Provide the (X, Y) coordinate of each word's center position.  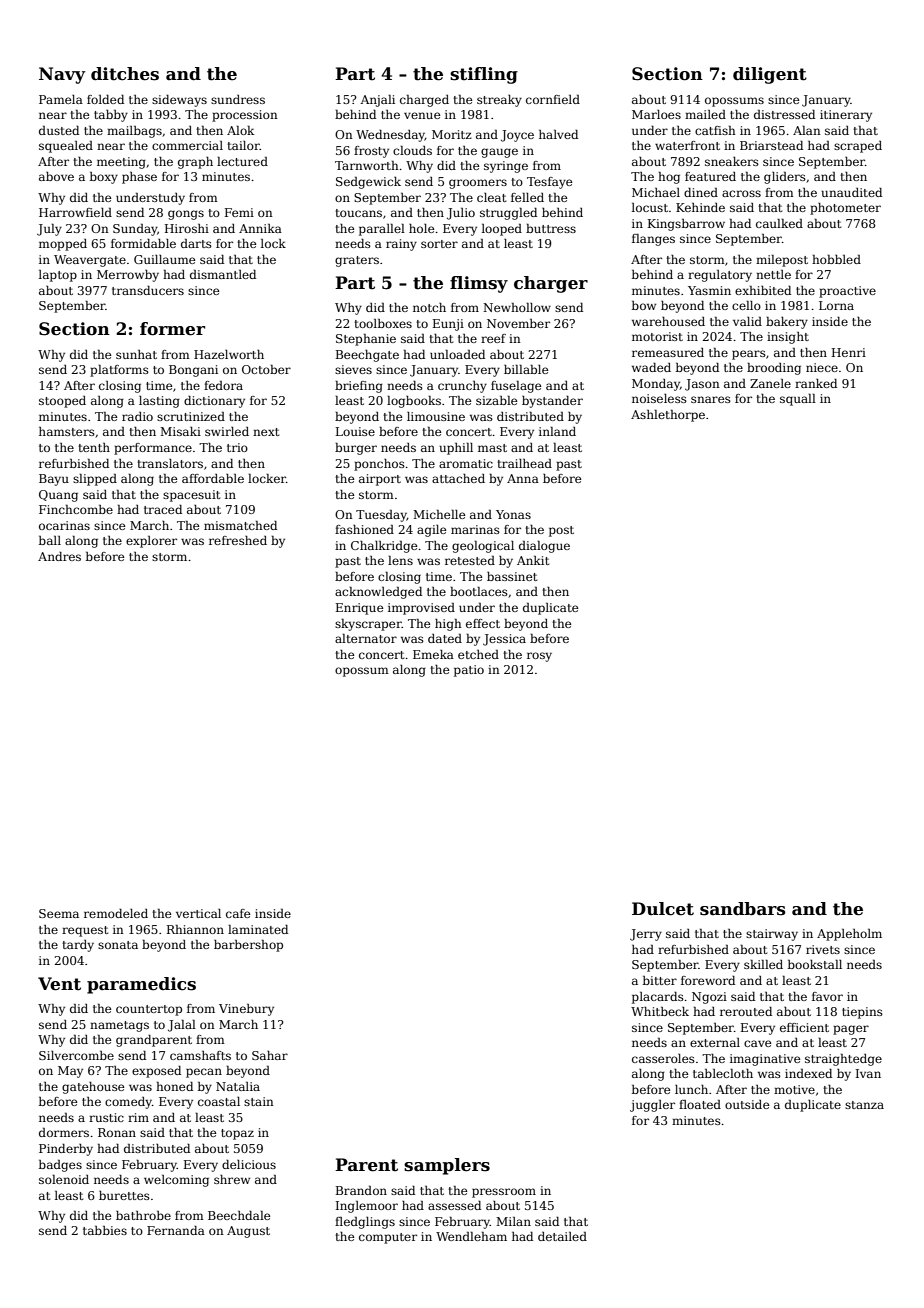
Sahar (270, 1055)
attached (458, 478)
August (248, 1232)
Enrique (359, 609)
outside (747, 1104)
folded (105, 99)
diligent (770, 75)
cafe (238, 913)
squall (798, 400)
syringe (506, 167)
